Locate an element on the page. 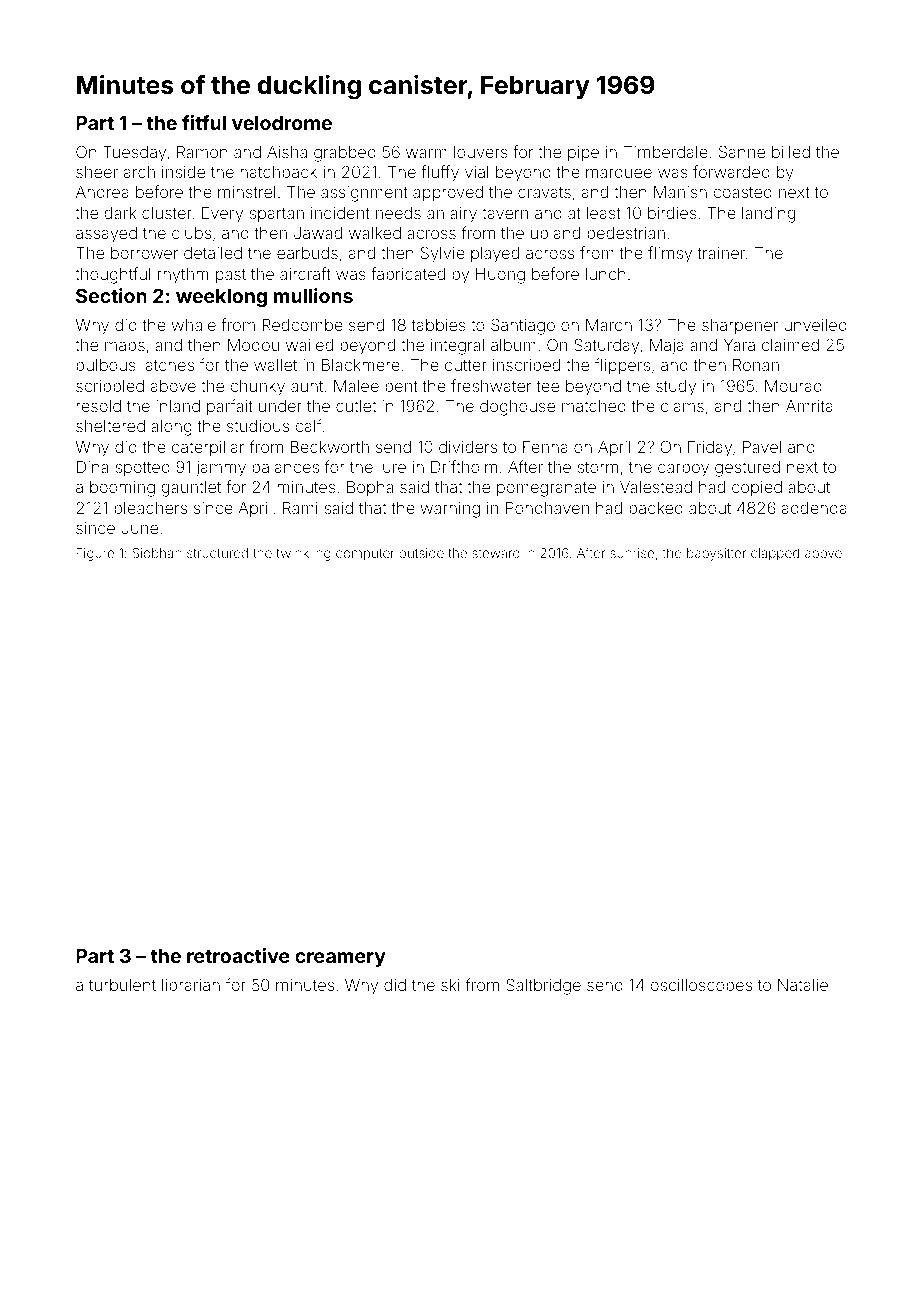  inside is located at coordinates (183, 172).
